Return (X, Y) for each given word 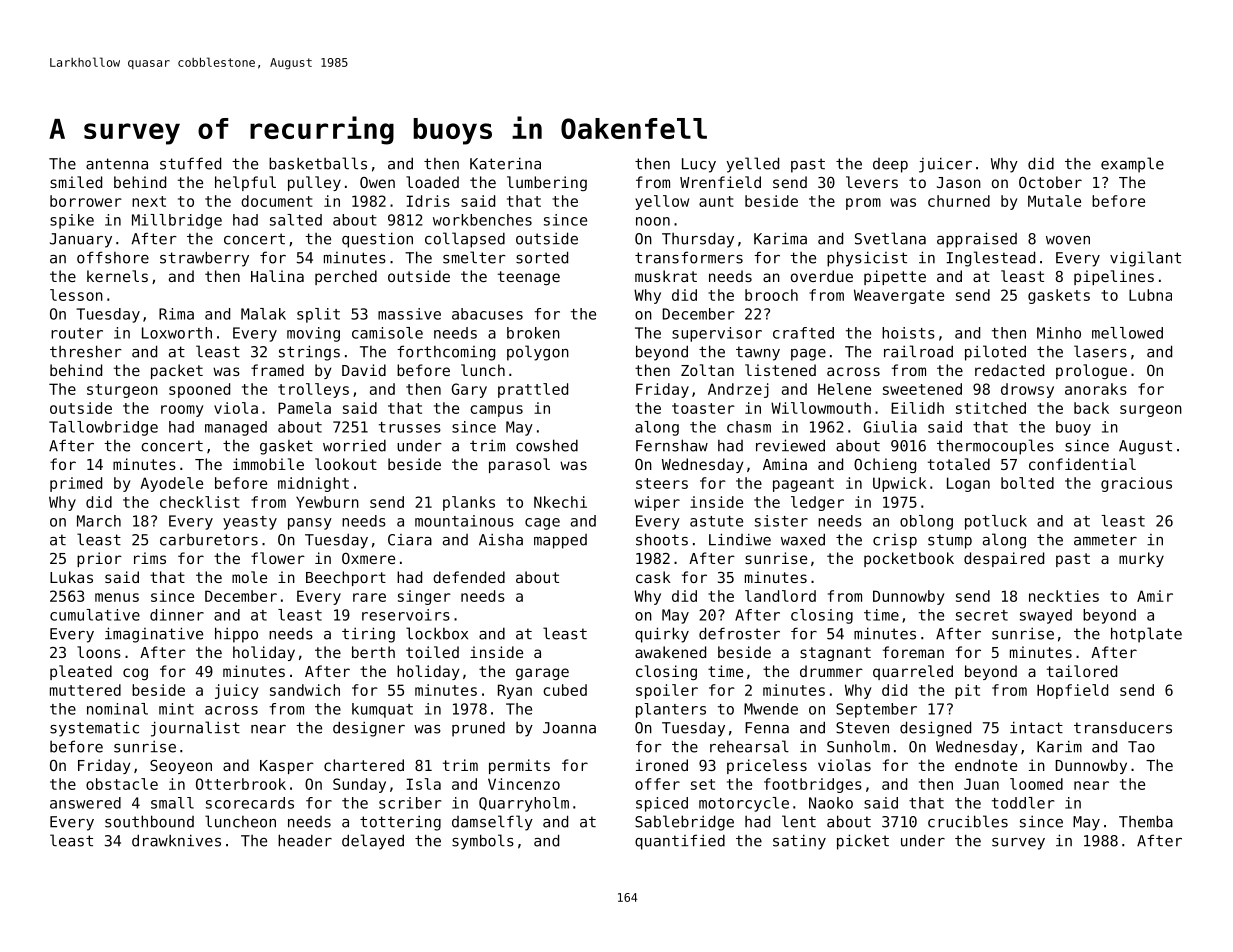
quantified (680, 842)
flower (278, 558)
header (305, 840)
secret (982, 615)
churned (959, 201)
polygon (538, 353)
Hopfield (1072, 691)
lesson (76, 295)
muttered (85, 690)
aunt (716, 201)
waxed (803, 539)
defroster (739, 633)
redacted (1009, 370)
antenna (117, 164)
